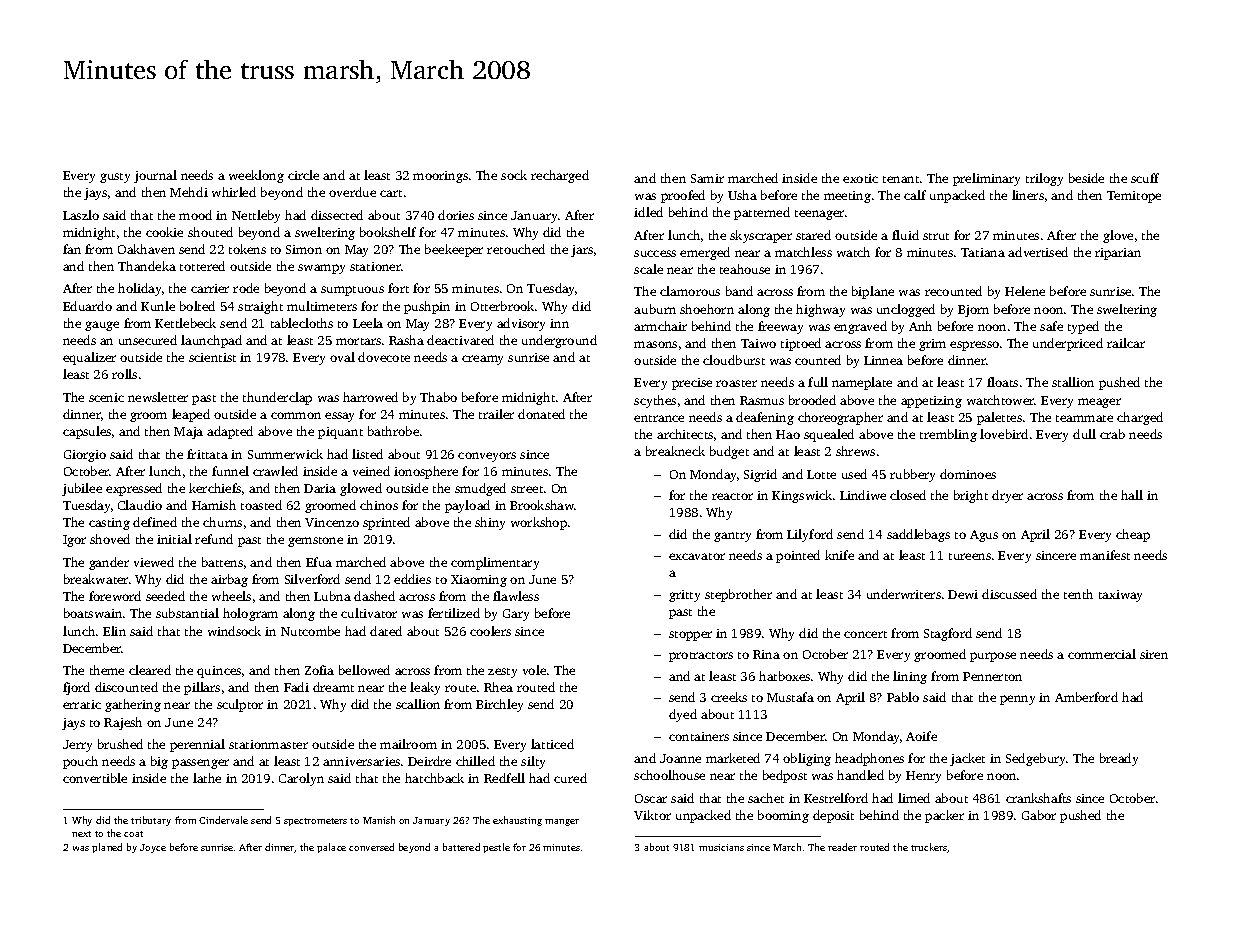 The width and height of the screenshot is (1233, 952). Describe the element at coordinates (81, 834) in the screenshot. I see `next` at that location.
